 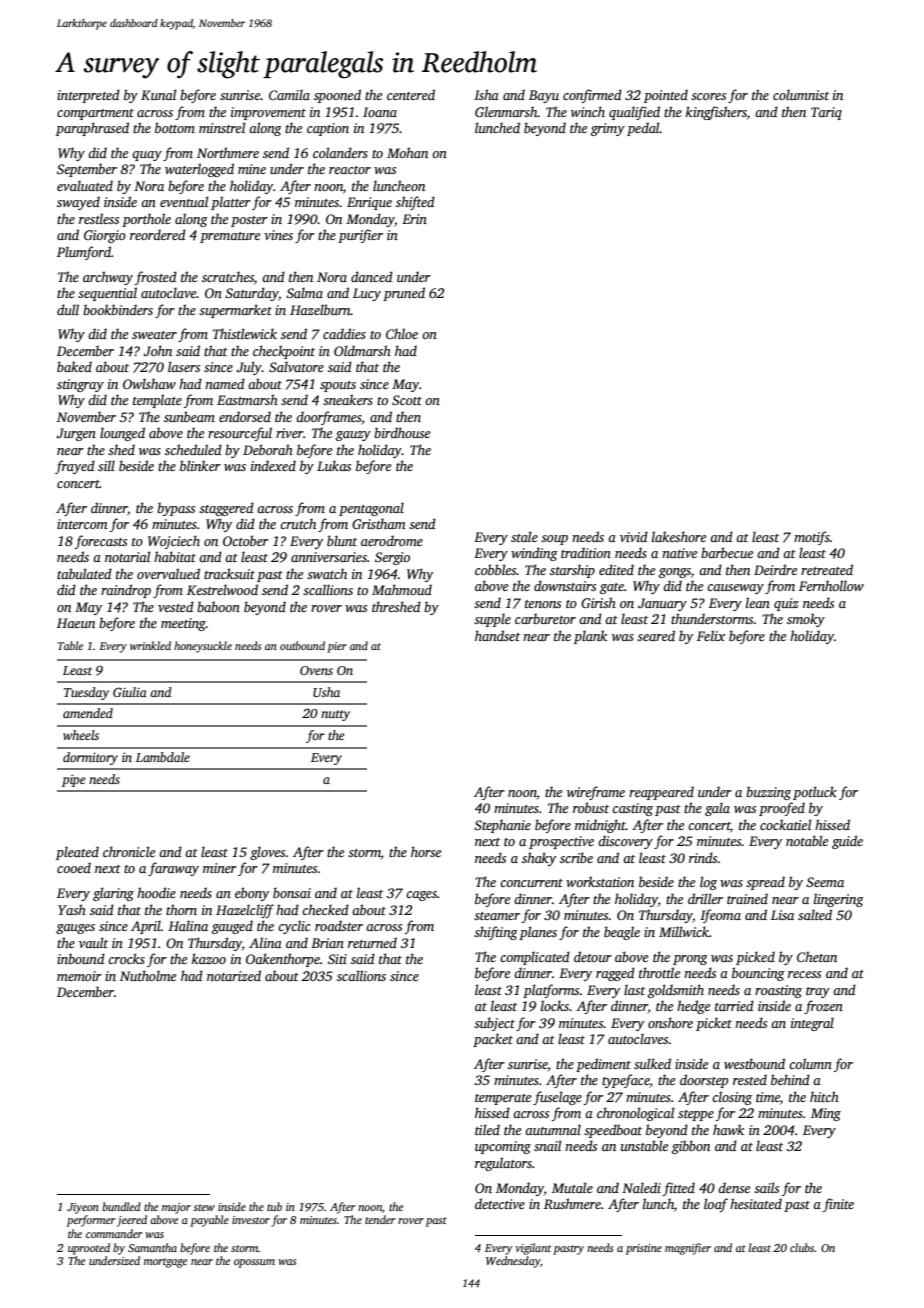 What do you see at coordinates (392, 558) in the screenshot?
I see `Sergio` at bounding box center [392, 558].
